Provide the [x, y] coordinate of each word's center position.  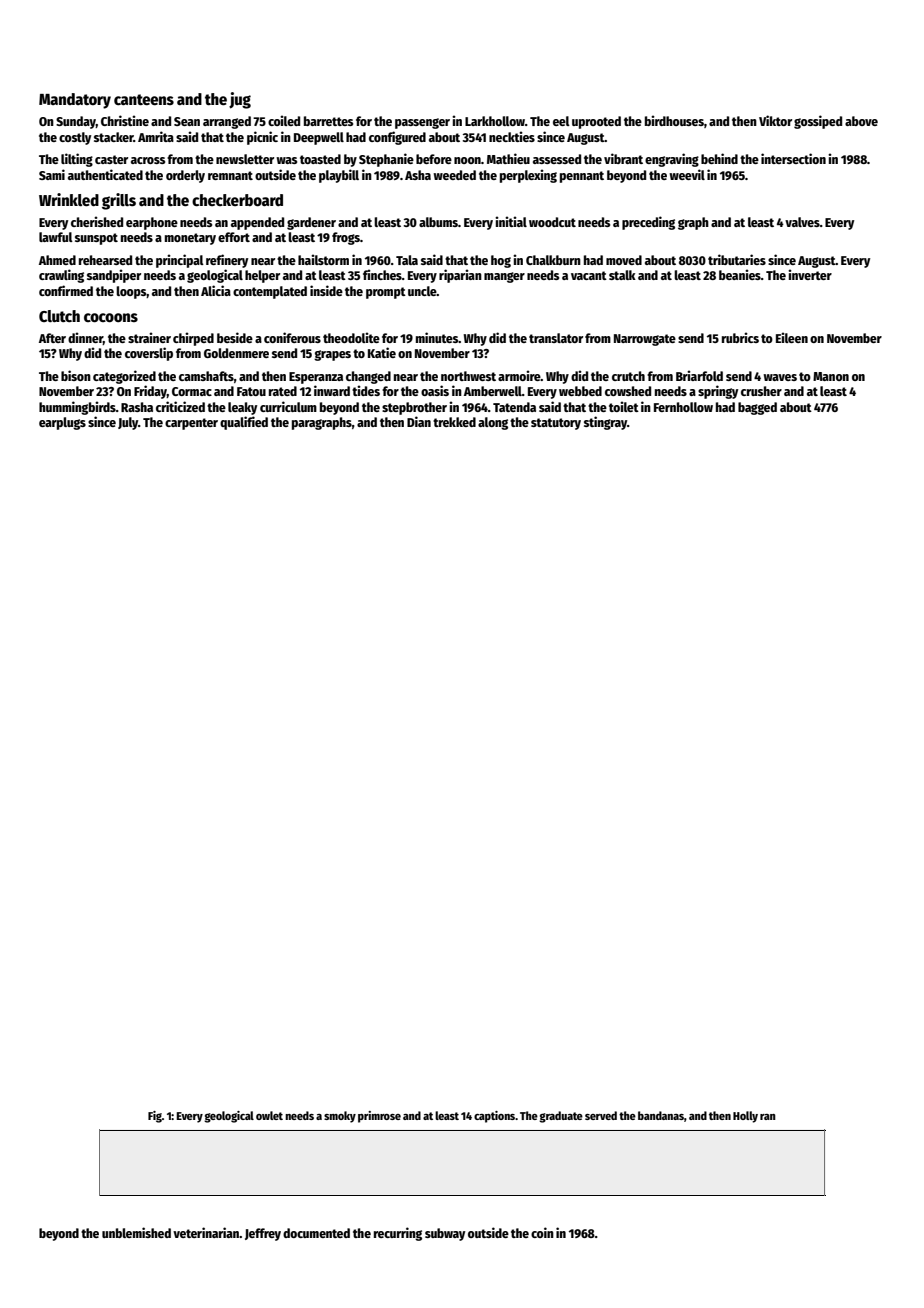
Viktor [775, 120]
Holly [745, 1117]
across [148, 160]
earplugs [62, 423]
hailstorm [323, 259]
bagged [757, 408]
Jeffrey [263, 1234]
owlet [269, 1115]
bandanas [661, 1115]
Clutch [59, 316]
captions [494, 1117]
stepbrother [414, 408]
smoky [340, 1117]
